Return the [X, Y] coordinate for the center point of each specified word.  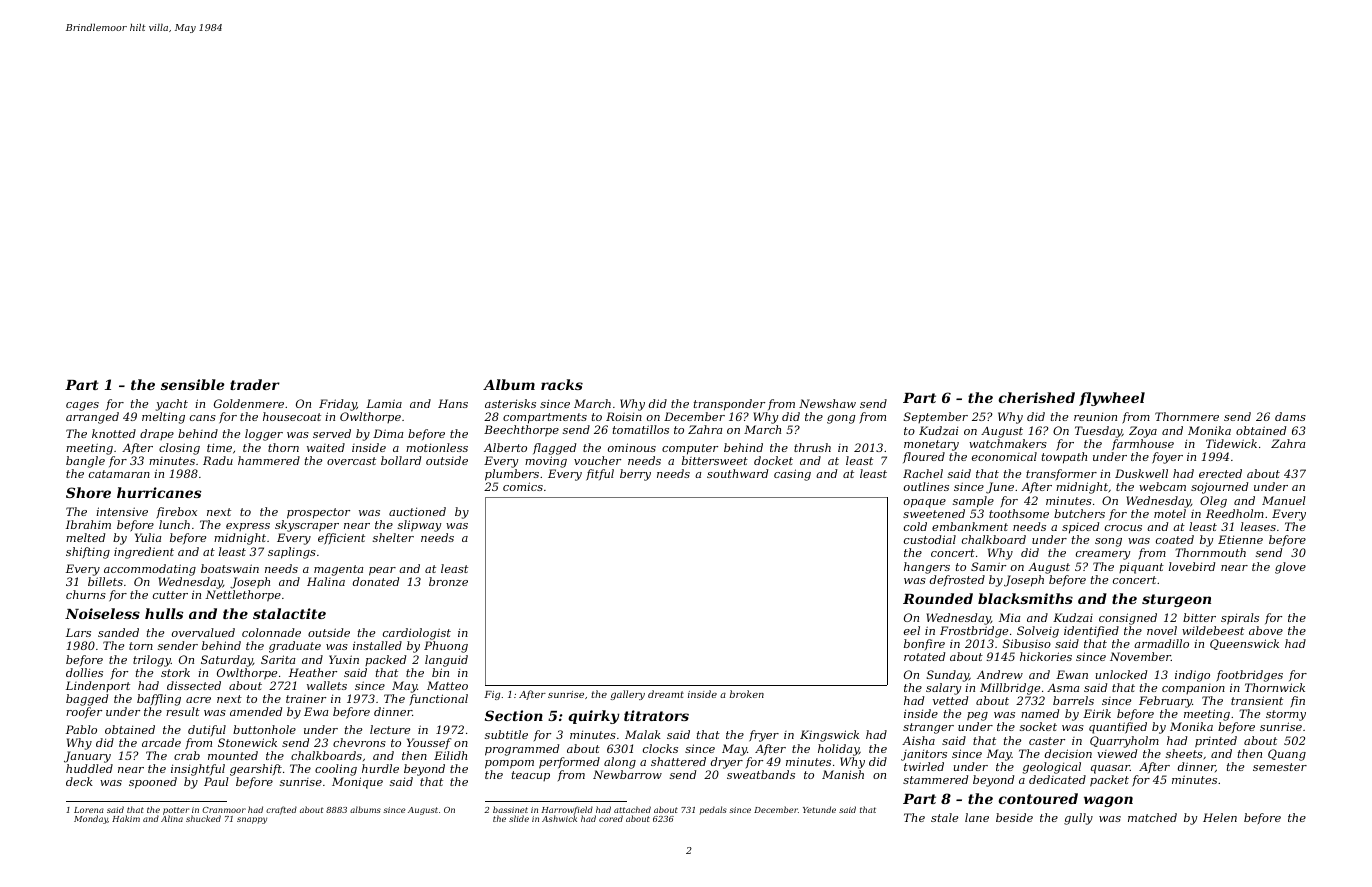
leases [1258, 526]
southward [737, 473]
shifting [88, 553]
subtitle [506, 734]
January [87, 757]
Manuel [1284, 500]
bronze [448, 581]
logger [264, 435]
